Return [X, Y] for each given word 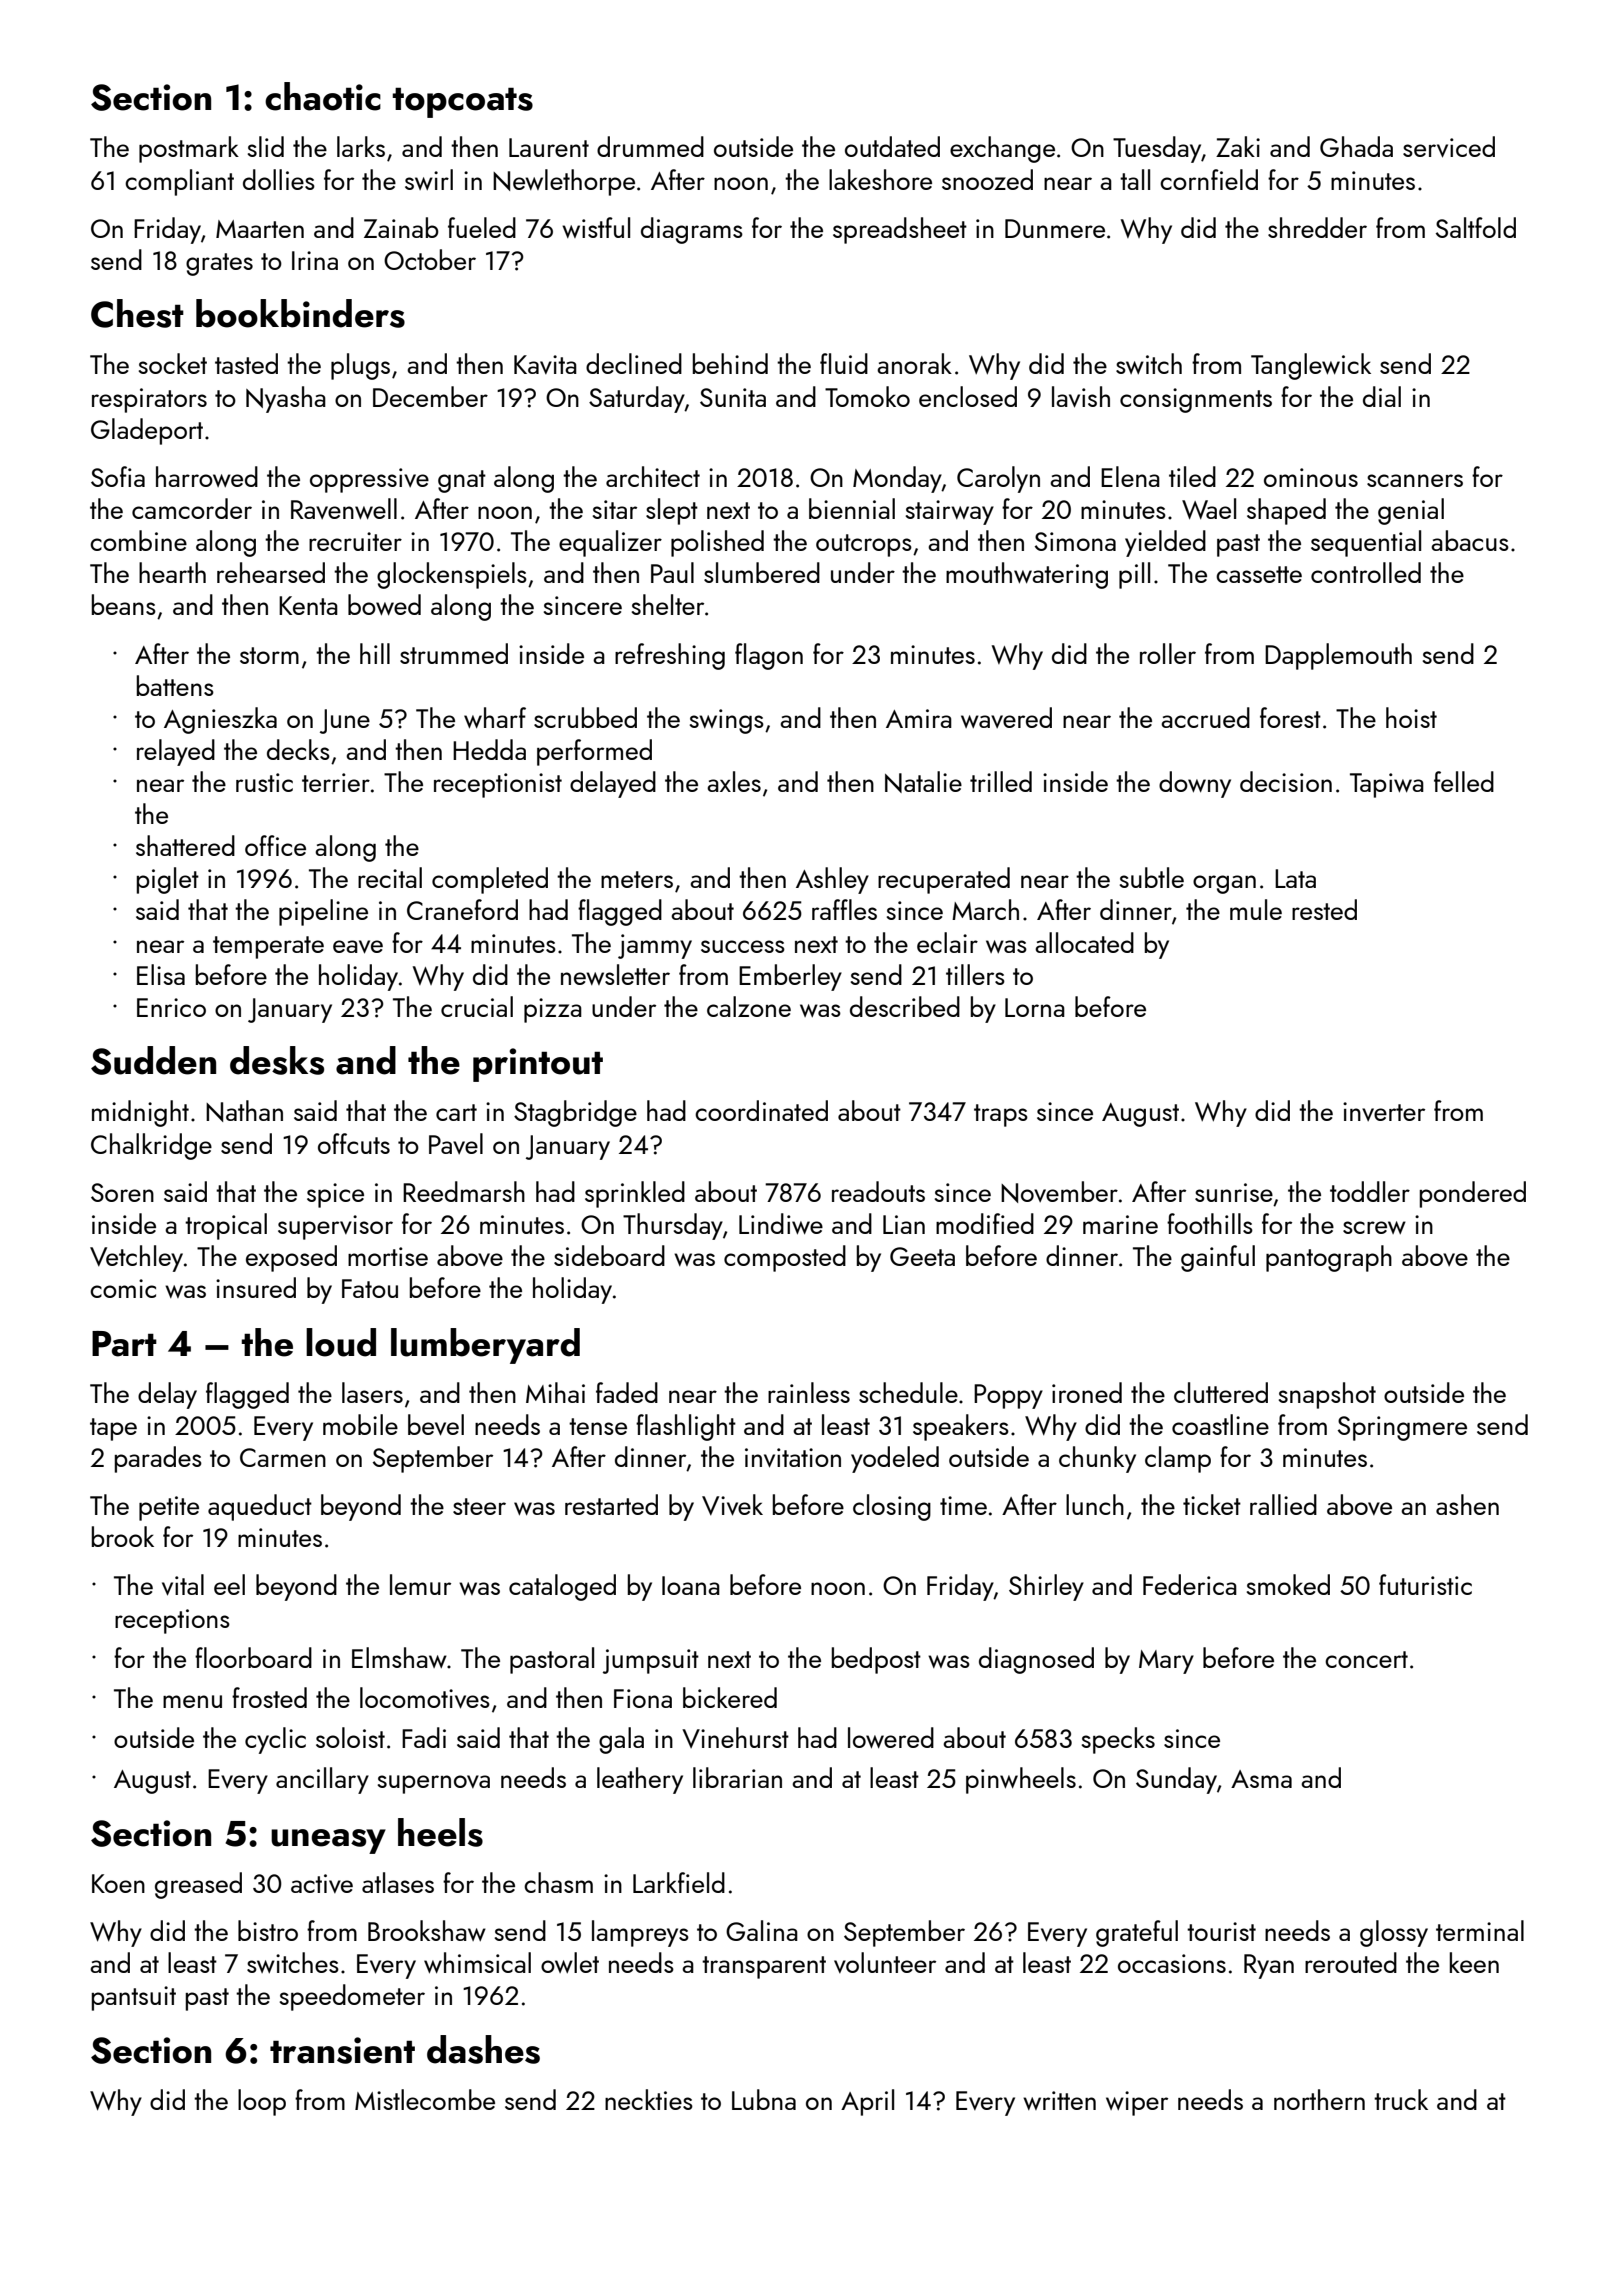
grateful [1137, 1933]
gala [621, 1740]
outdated [892, 146]
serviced [1449, 147]
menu [192, 1701]
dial [1382, 396]
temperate [268, 947]
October [430, 259]
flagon [769, 656]
